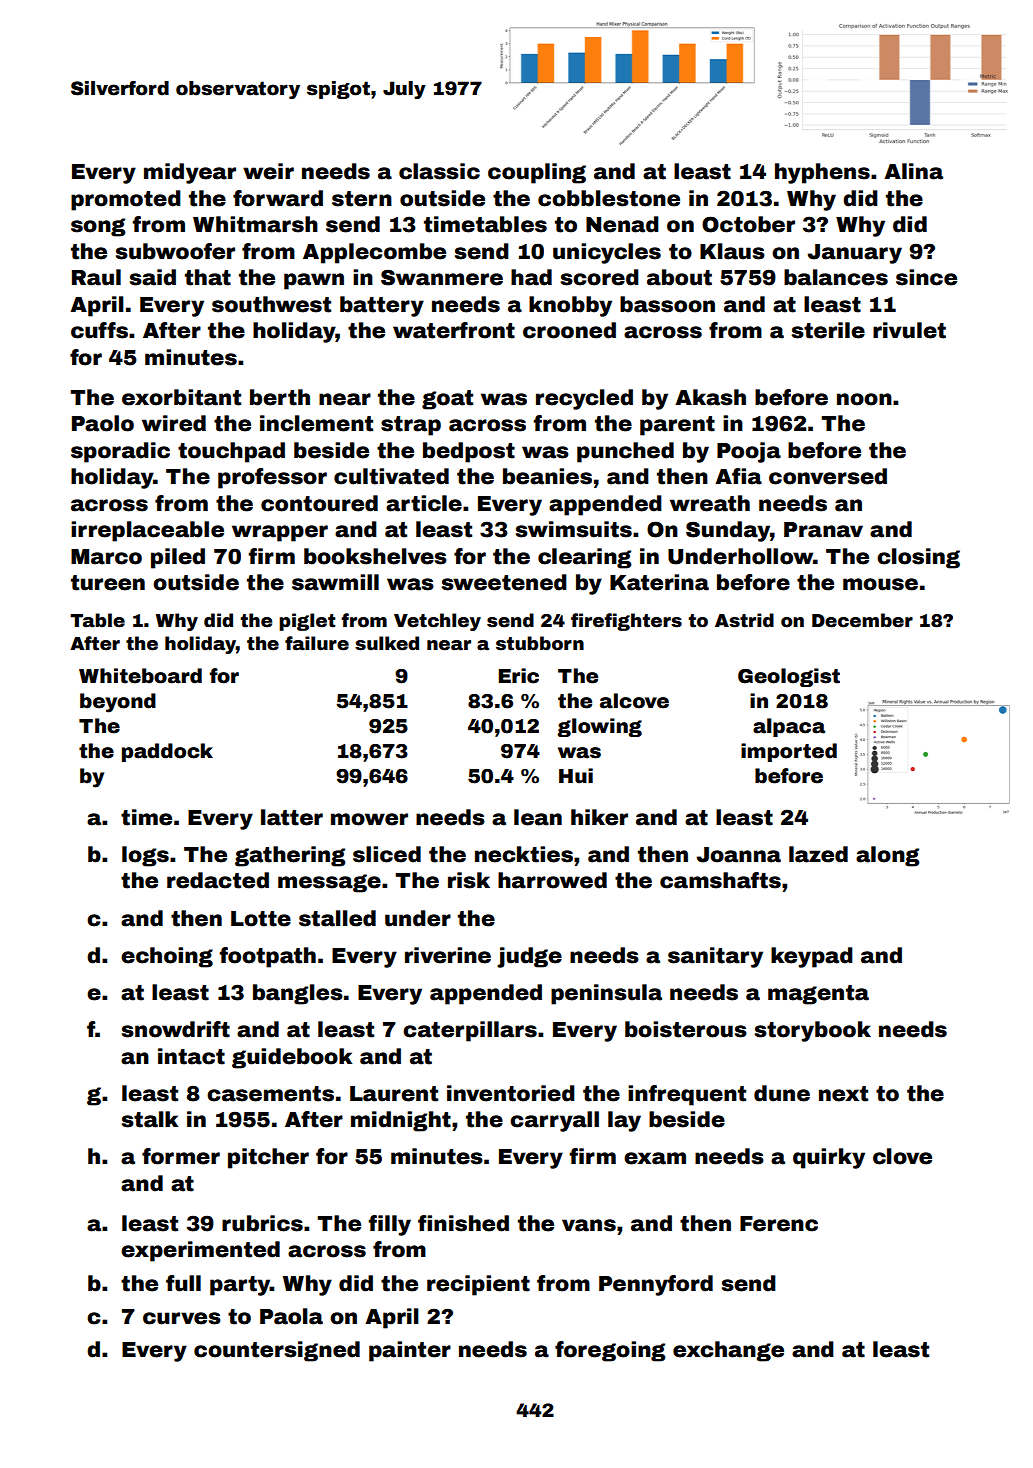 The width and height of the screenshot is (1033, 1468). Describe the element at coordinates (99, 330) in the screenshot. I see `cuffs` at that location.
